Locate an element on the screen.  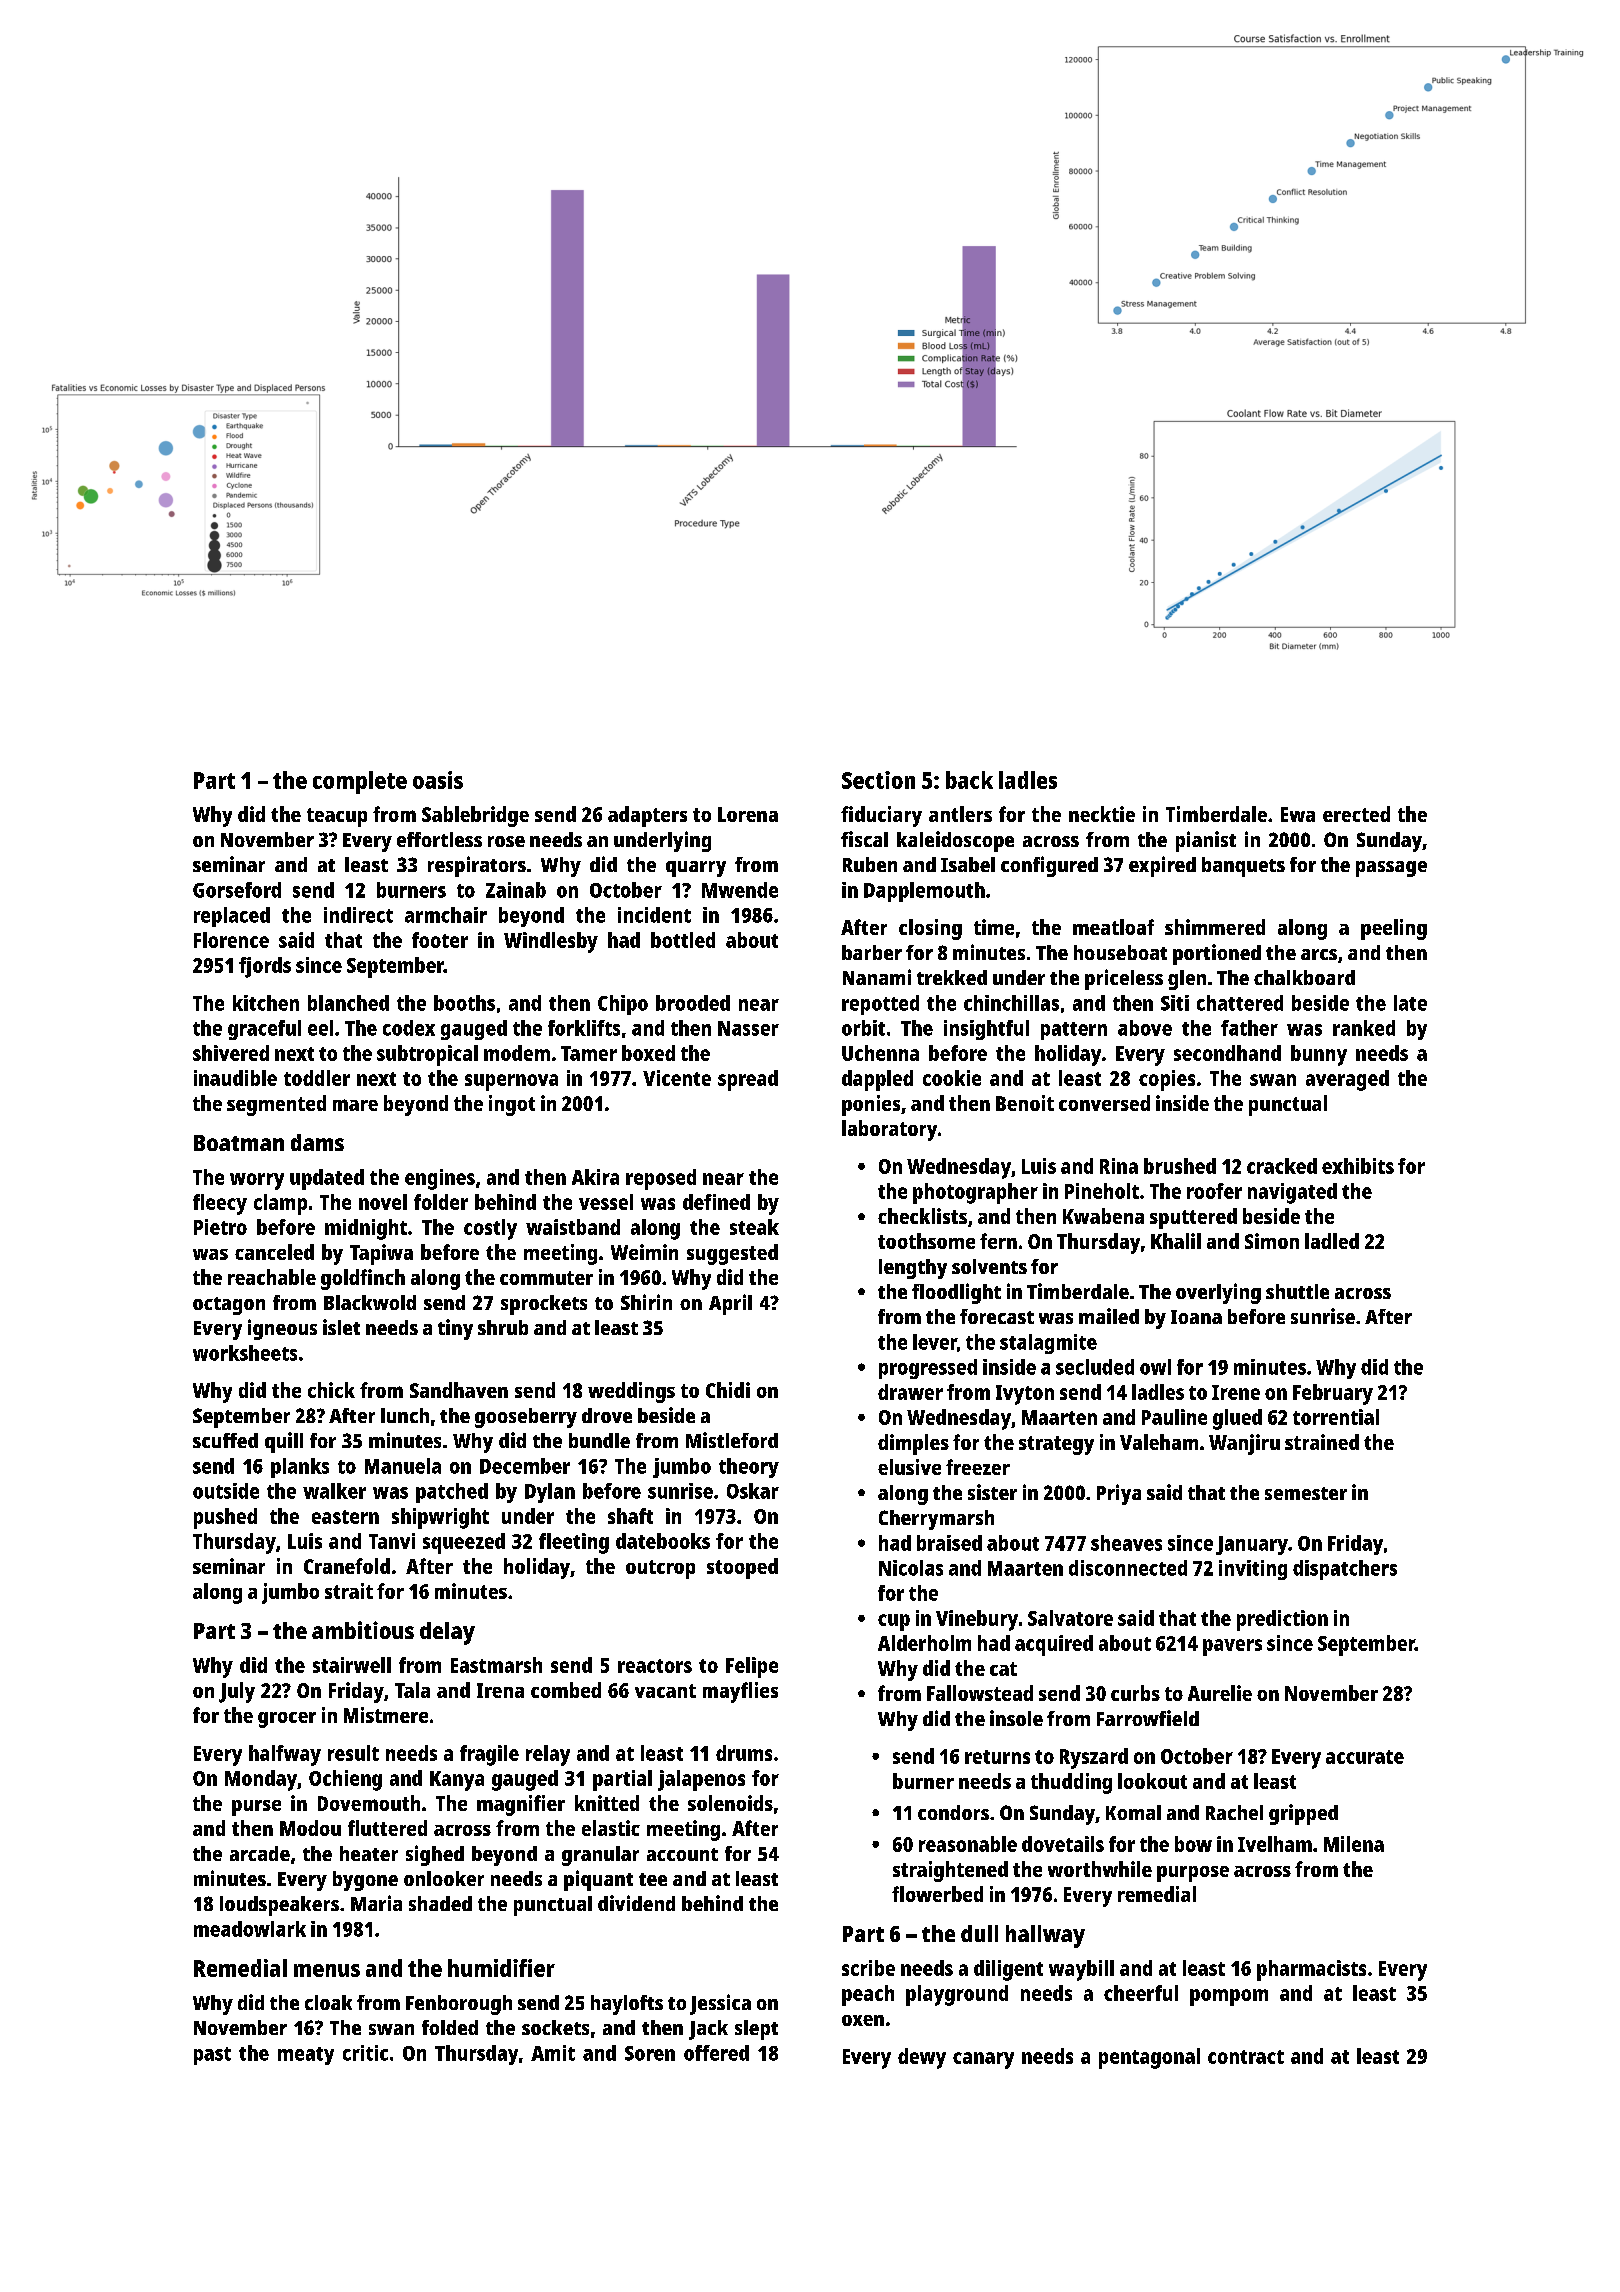
torrential is located at coordinates (1336, 1417).
